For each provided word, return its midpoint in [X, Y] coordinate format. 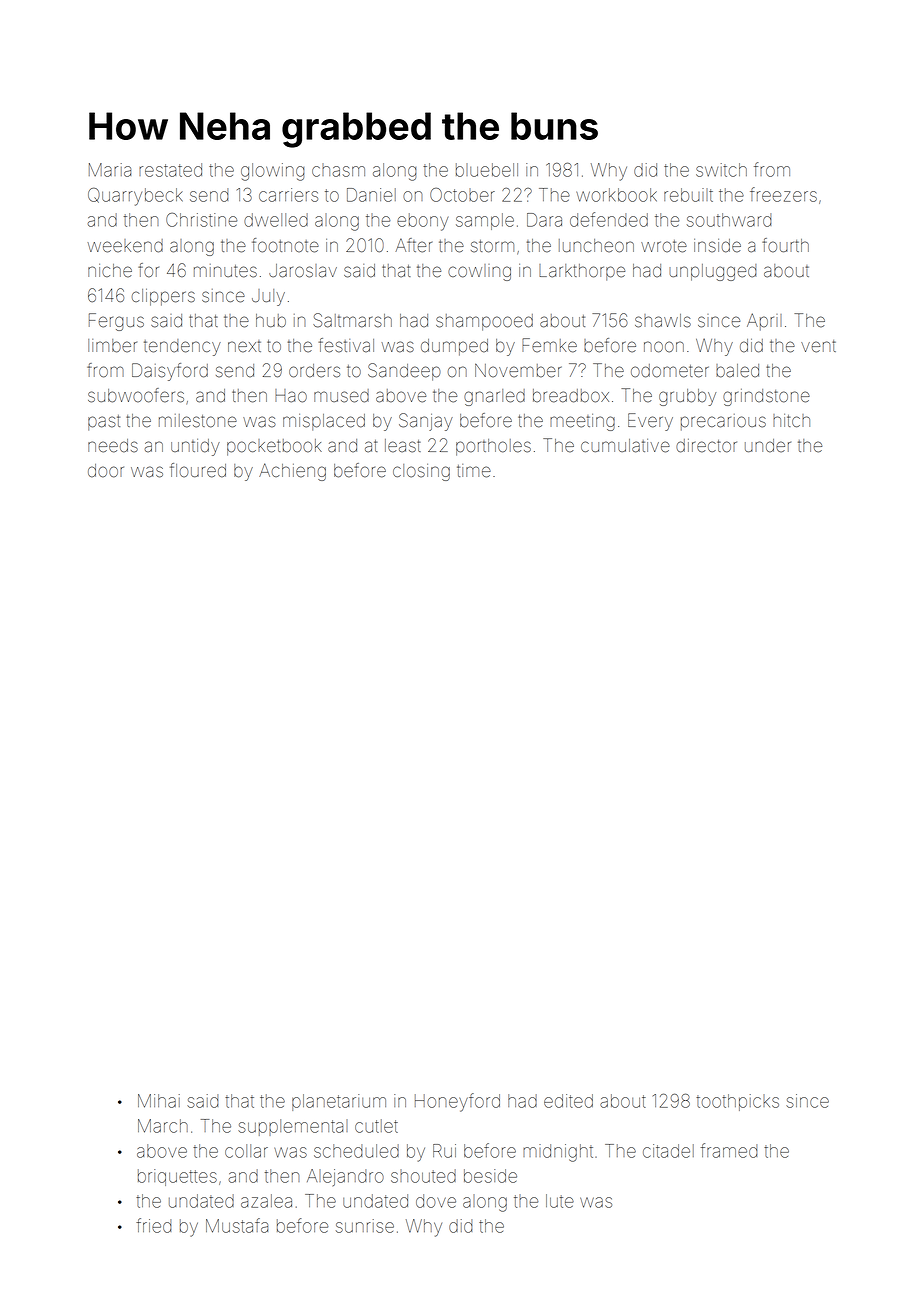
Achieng [292, 472]
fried [154, 1225]
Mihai [159, 1101]
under [768, 446]
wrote [664, 246]
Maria [110, 170]
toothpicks [737, 1102]
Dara [544, 220]
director [706, 446]
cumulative [625, 446]
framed [729, 1150]
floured [198, 470]
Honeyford [457, 1102]
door [106, 471]
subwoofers [136, 395]
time [474, 471]
